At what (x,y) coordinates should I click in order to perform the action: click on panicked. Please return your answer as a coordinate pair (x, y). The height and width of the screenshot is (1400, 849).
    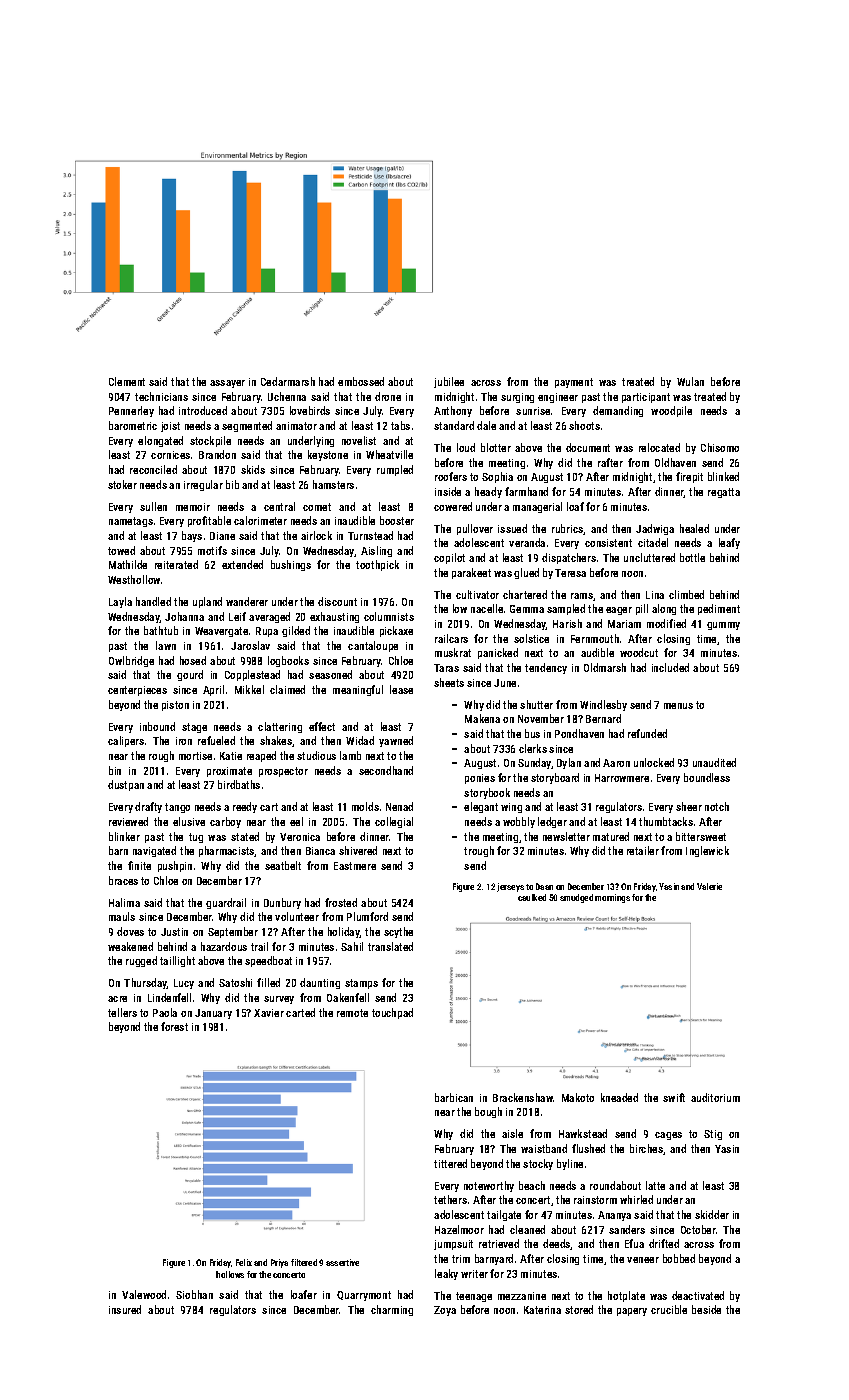
    Looking at the image, I should click on (498, 653).
